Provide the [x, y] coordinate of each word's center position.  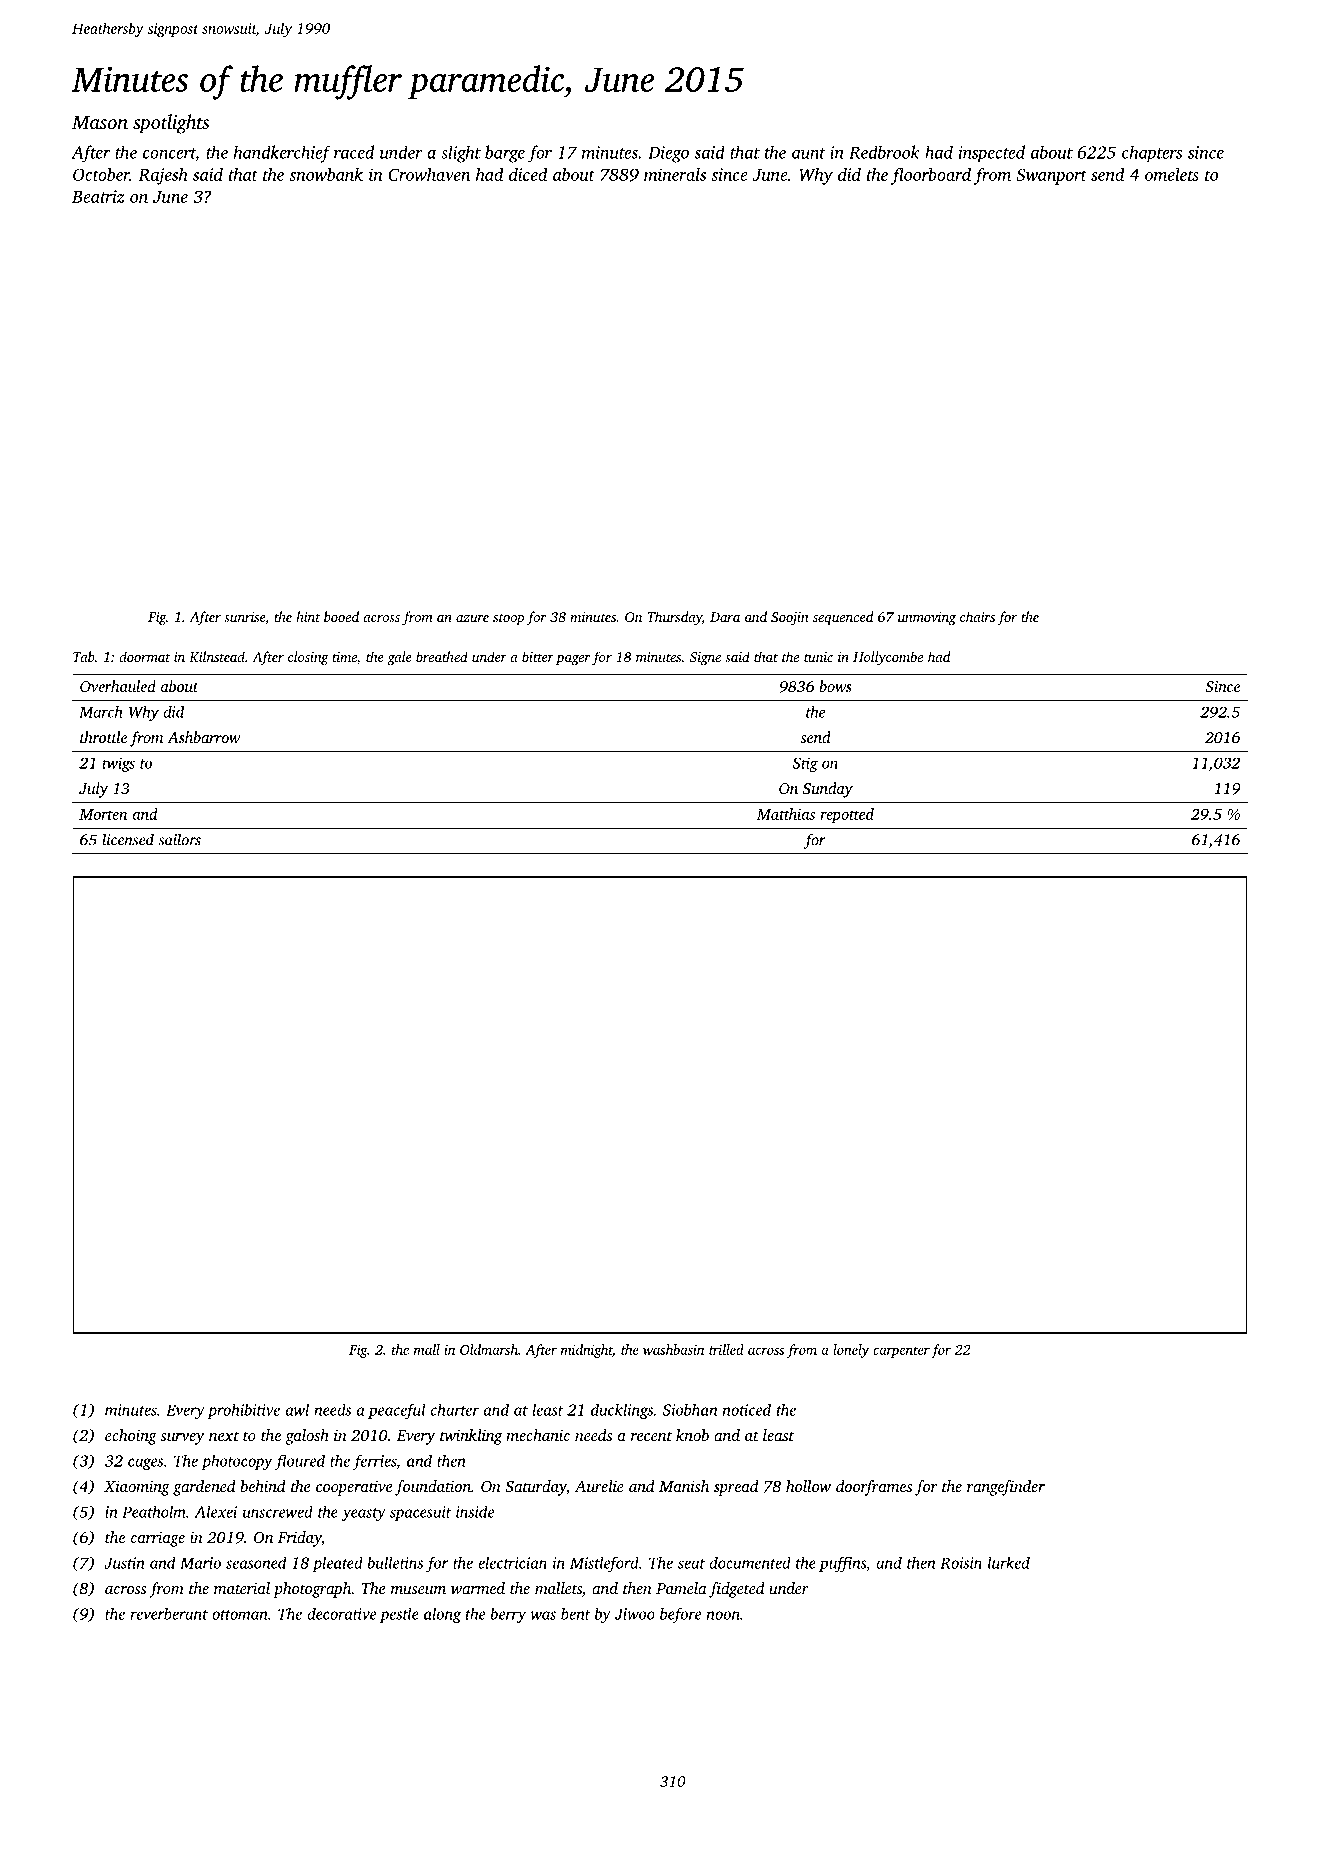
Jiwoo [635, 1614]
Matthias [786, 814]
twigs [118, 764]
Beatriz [98, 196]
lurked [1009, 1562]
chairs [977, 616]
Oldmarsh [489, 1349]
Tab [84, 656]
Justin [124, 1563]
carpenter [901, 1352]
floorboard [931, 176]
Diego [668, 154]
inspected [991, 153]
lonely [851, 1351]
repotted [847, 815]
